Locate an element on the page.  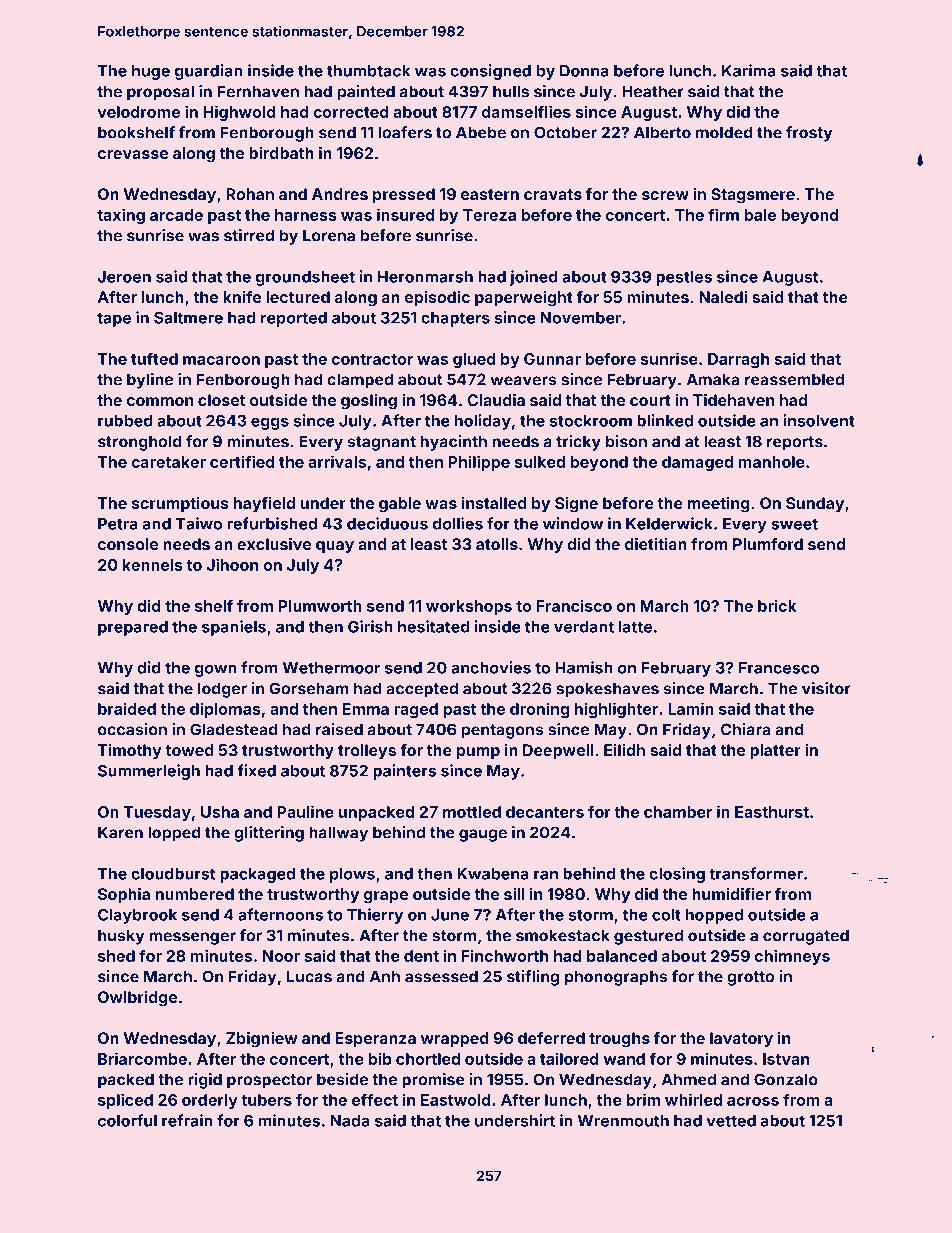
glued is located at coordinates (474, 360).
